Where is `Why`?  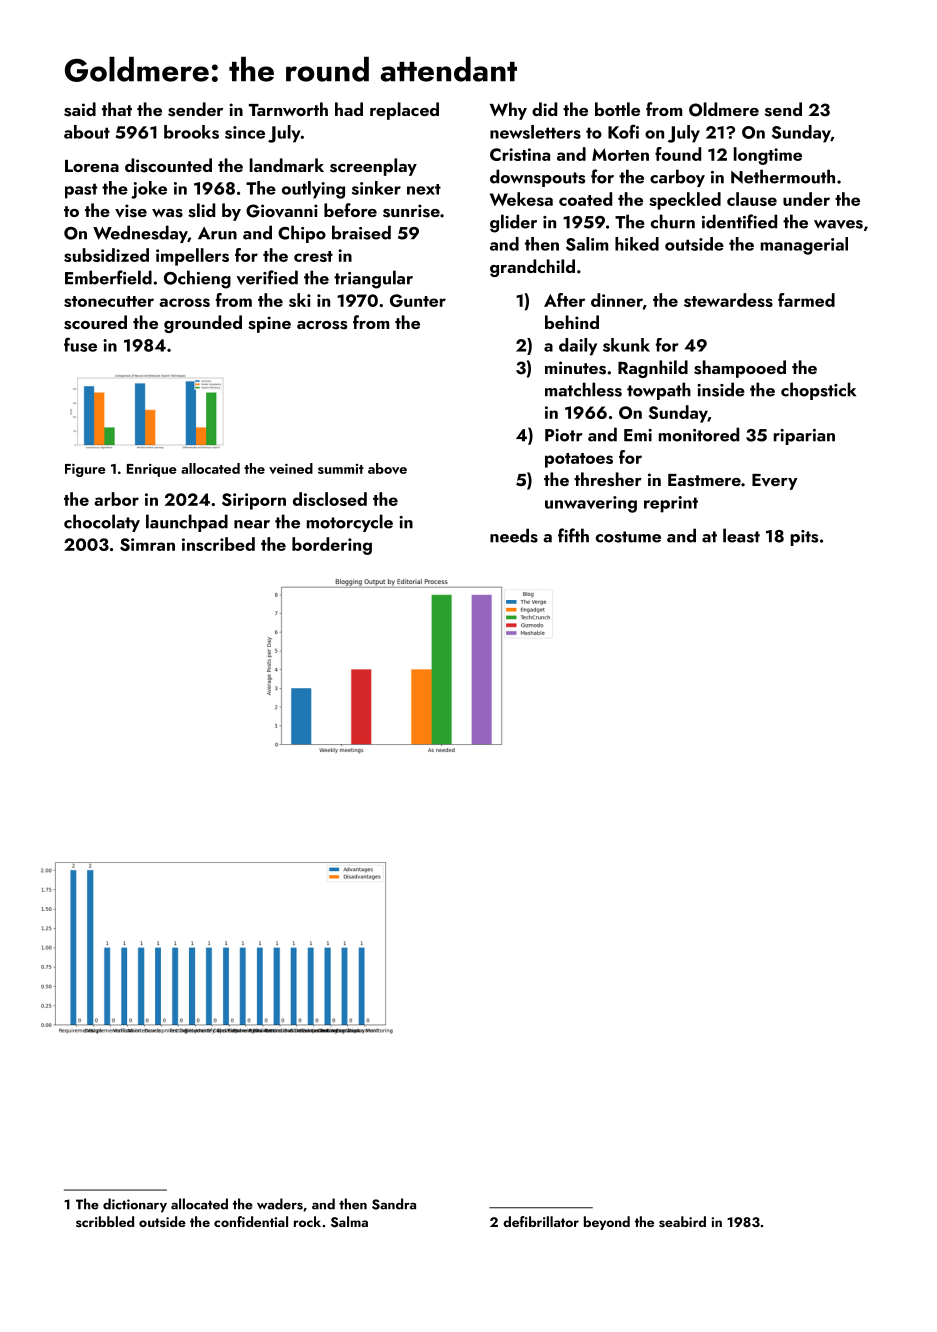
Why is located at coordinates (508, 111).
